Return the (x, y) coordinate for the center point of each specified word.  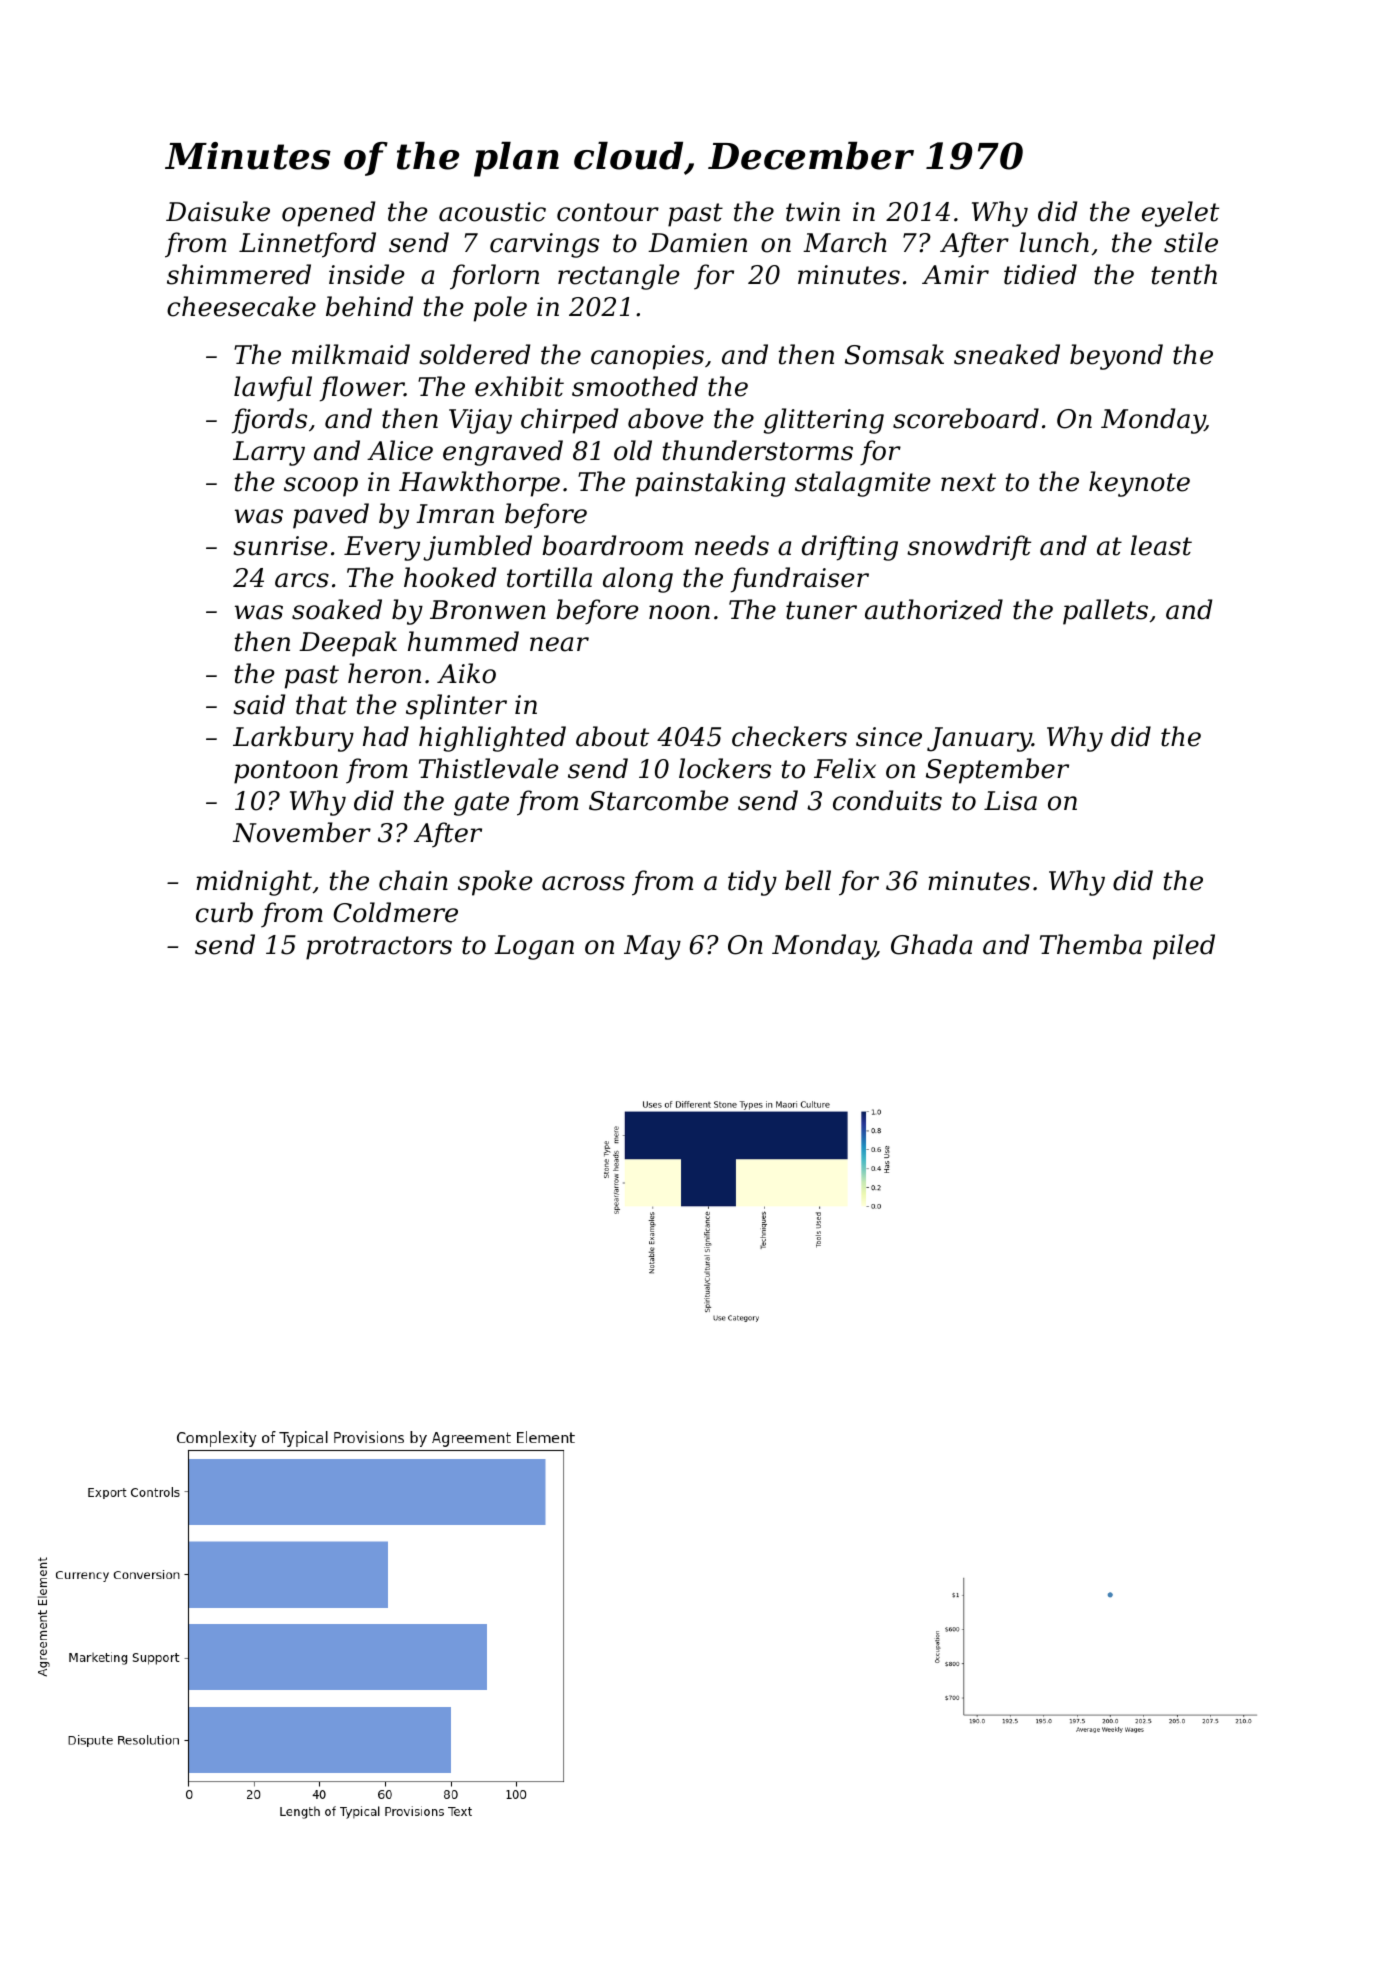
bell (808, 880)
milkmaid (351, 354)
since (889, 737)
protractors (379, 948)
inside (367, 274)
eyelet (1180, 214)
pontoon (286, 772)
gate (481, 804)
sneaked (1007, 354)
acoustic (492, 212)
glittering (824, 421)
